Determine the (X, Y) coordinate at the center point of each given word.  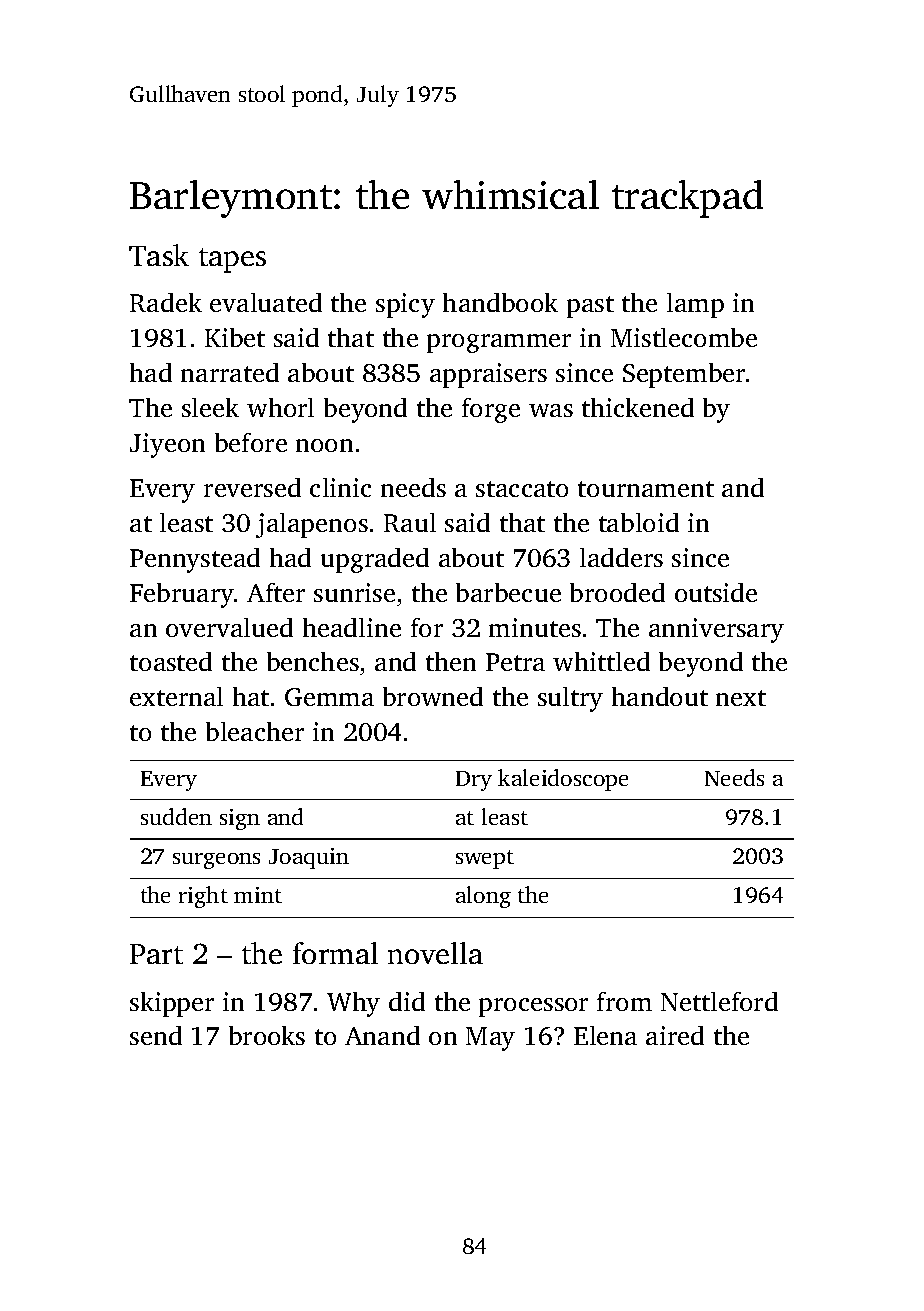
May (490, 1039)
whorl (280, 407)
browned (433, 696)
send (156, 1035)
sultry (570, 699)
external (176, 696)
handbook (500, 302)
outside (716, 592)
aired (675, 1035)
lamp (695, 305)
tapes (232, 260)
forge (491, 410)
